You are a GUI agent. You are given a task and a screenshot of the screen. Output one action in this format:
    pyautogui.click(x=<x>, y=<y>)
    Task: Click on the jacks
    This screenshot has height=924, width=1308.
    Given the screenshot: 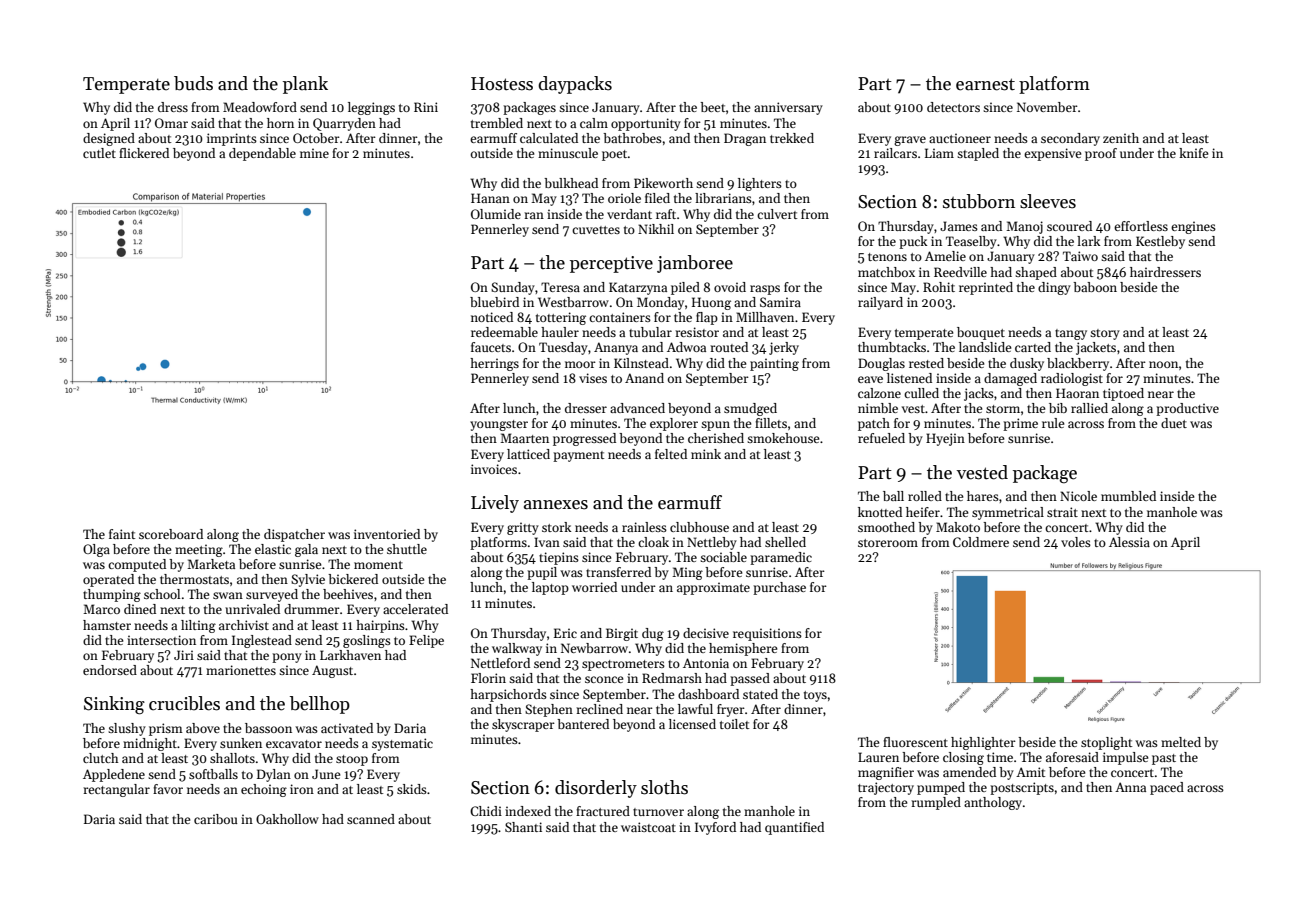 What is the action you would take?
    pyautogui.click(x=979, y=394)
